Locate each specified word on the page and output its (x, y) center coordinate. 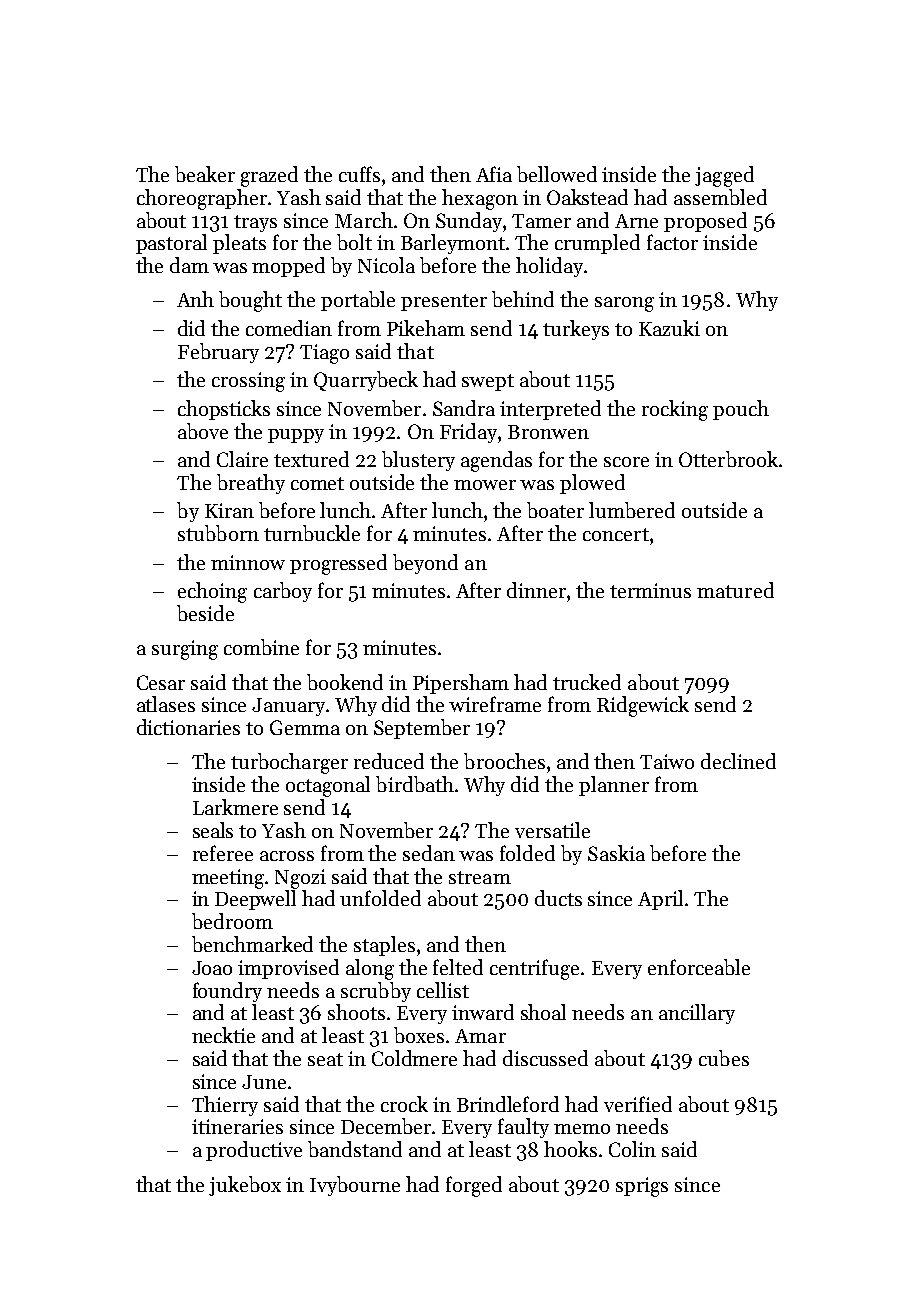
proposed (705, 222)
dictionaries (188, 727)
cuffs (359, 174)
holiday (549, 267)
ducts (558, 898)
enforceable (699, 967)
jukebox (245, 1186)
